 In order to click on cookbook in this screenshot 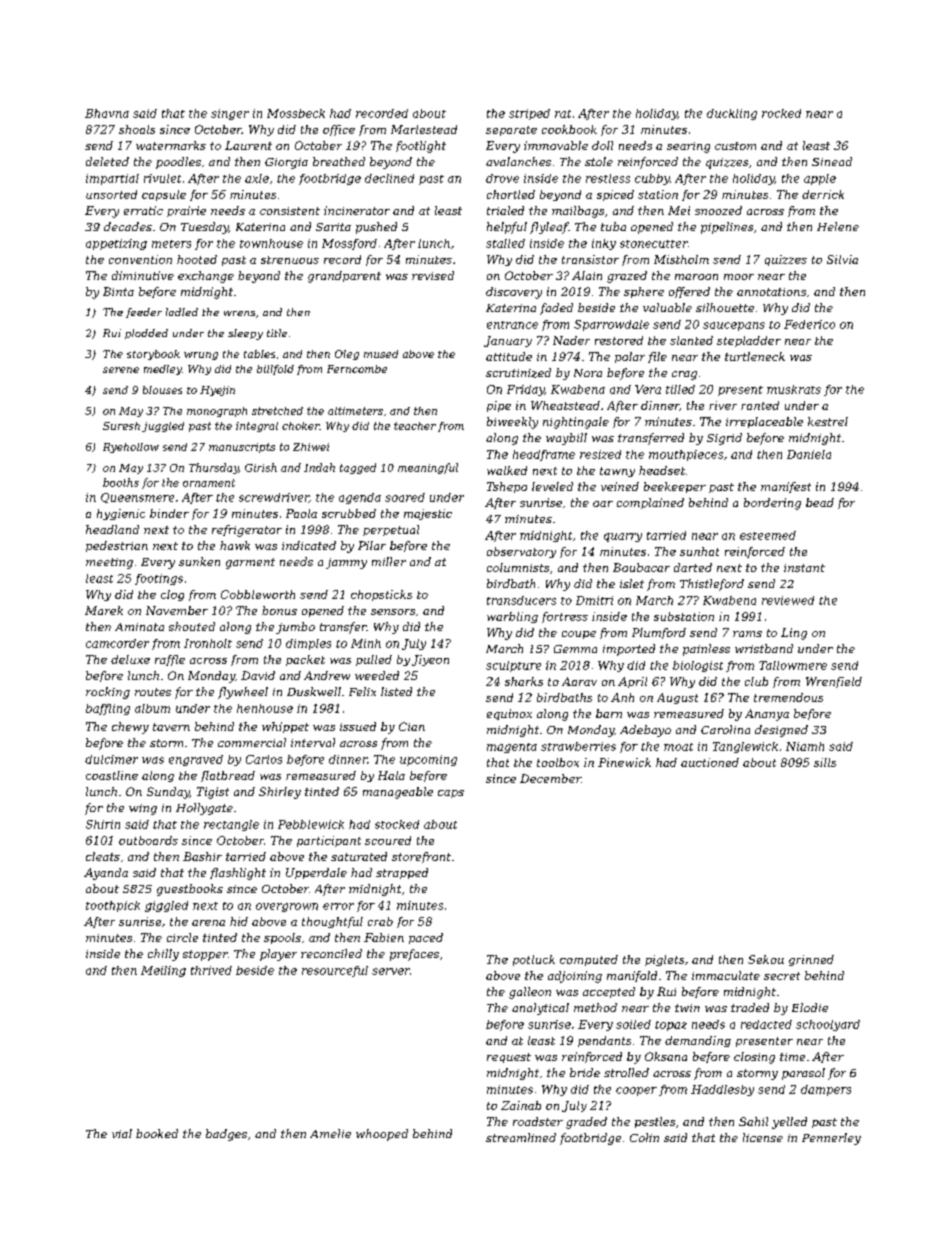, I will do `click(569, 129)`.
